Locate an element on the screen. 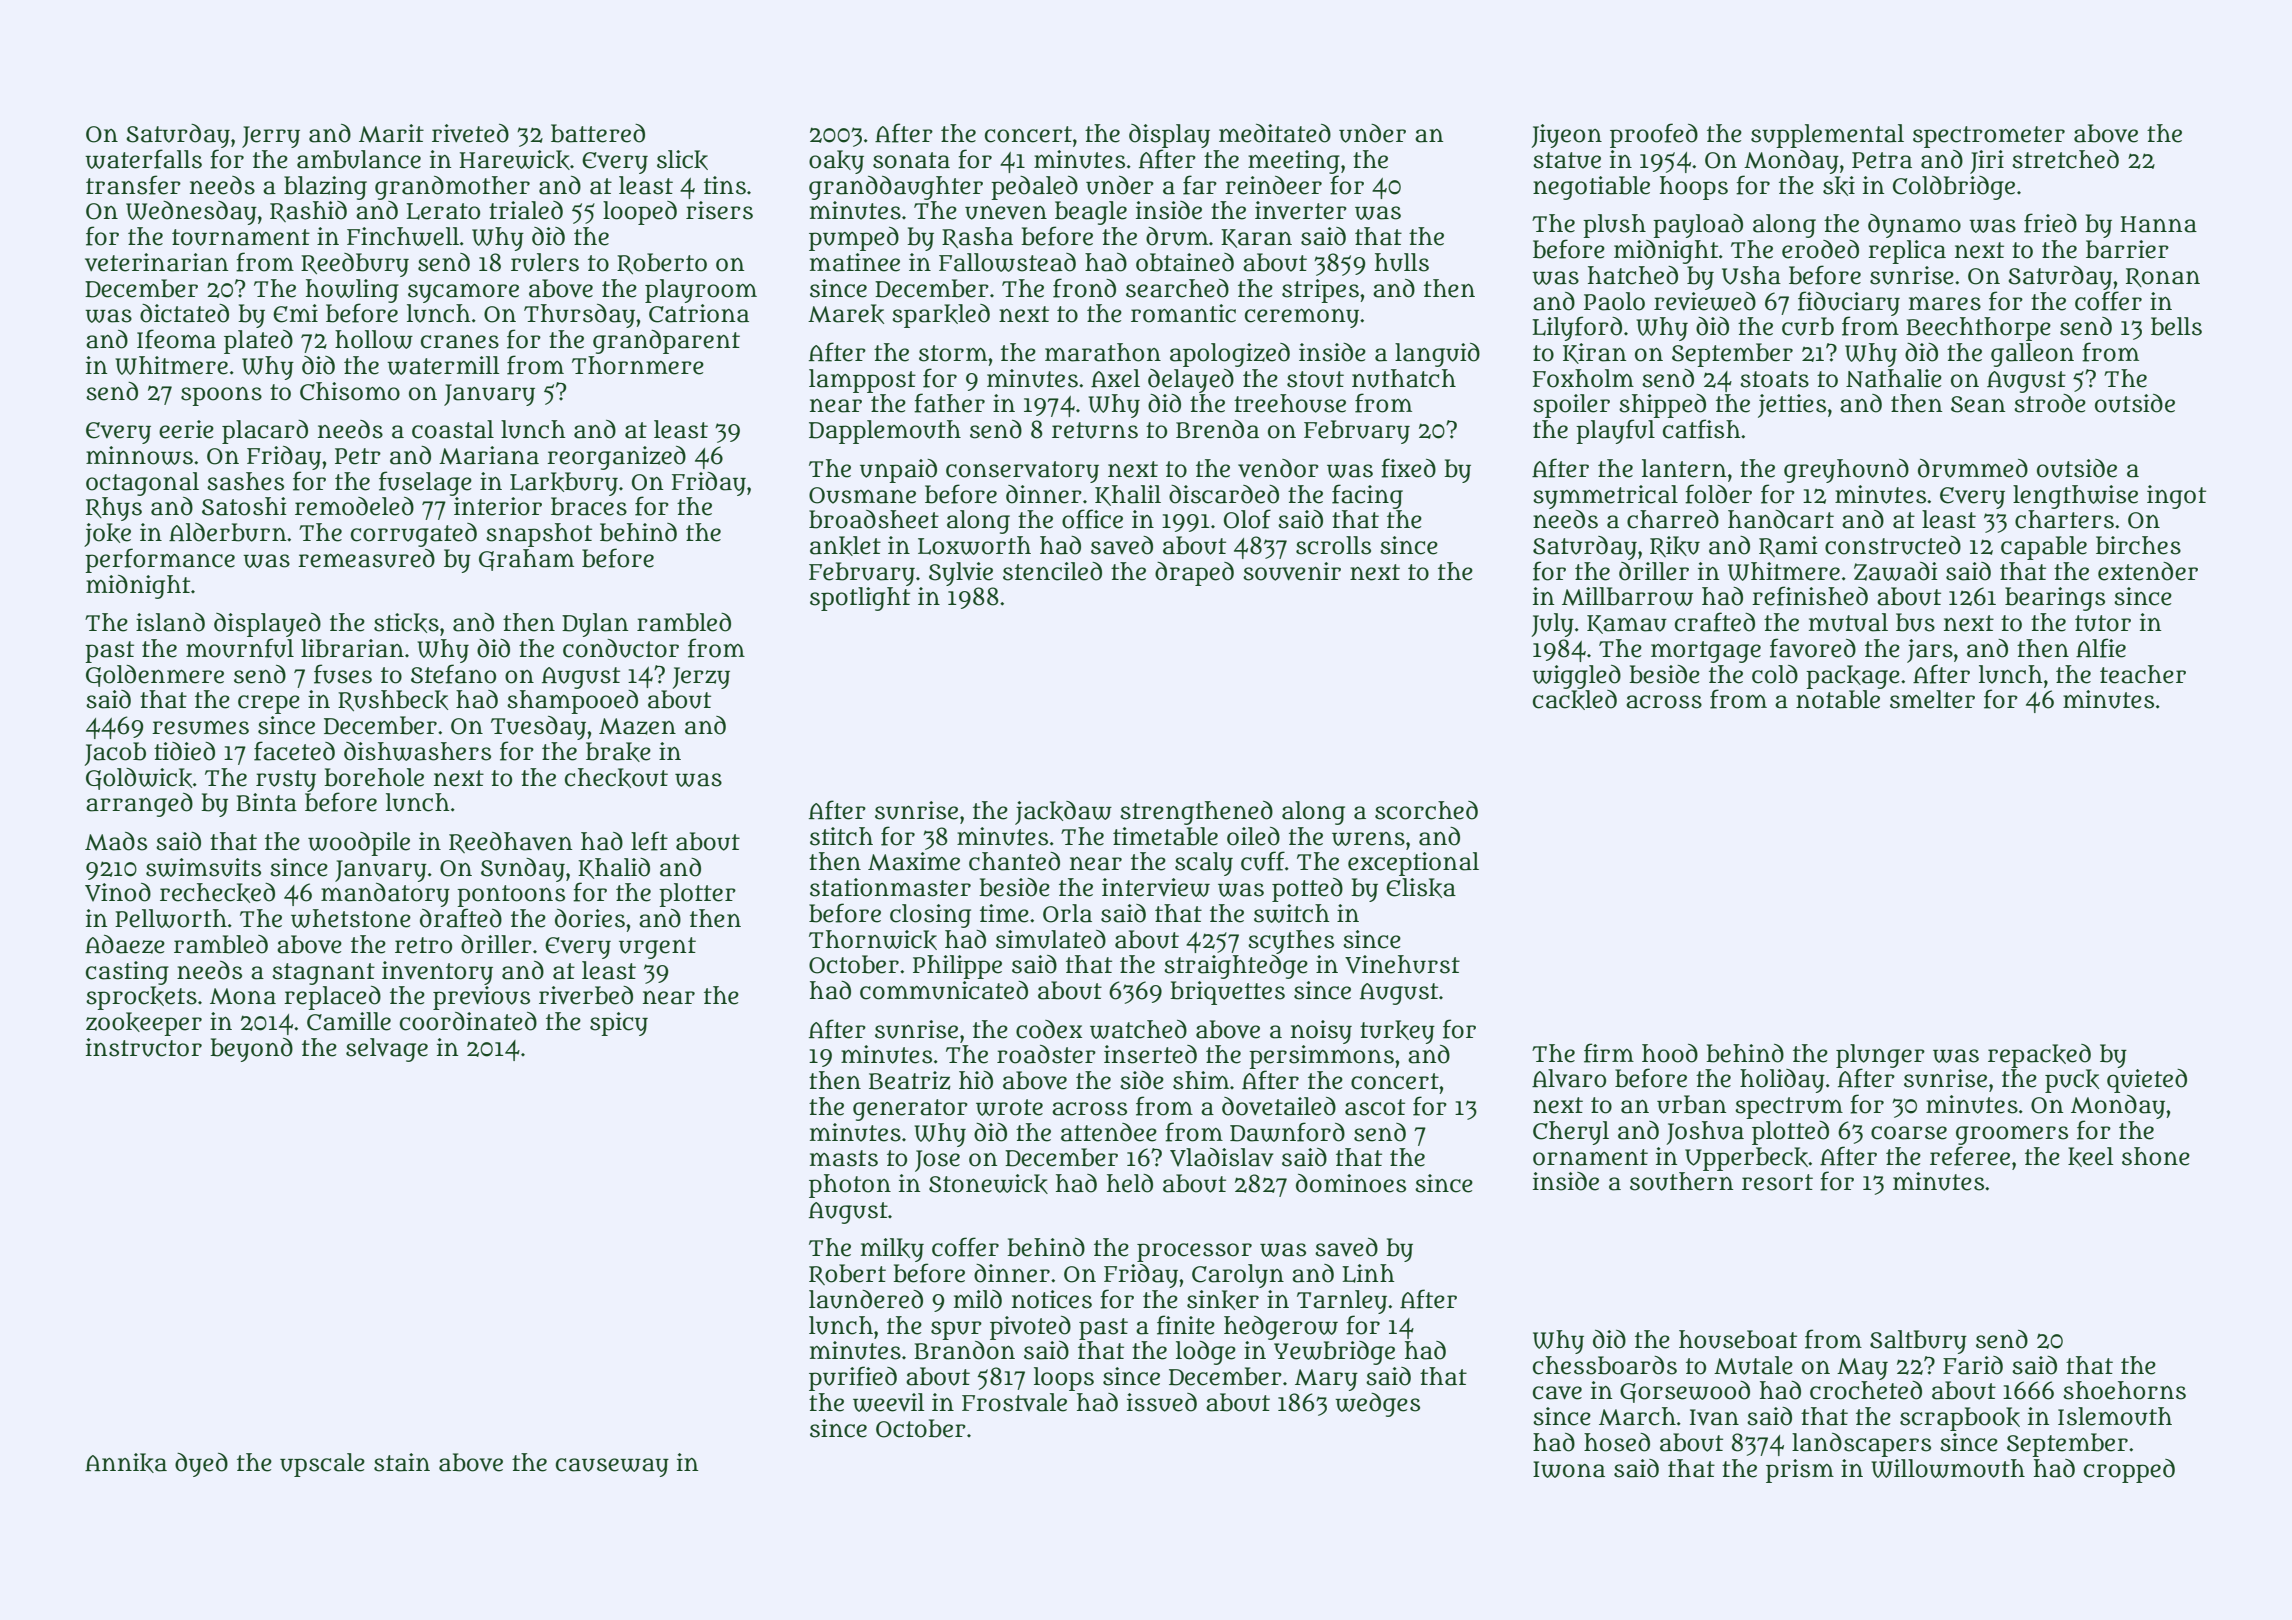 The image size is (2292, 1620). ingot is located at coordinates (2176, 497).
